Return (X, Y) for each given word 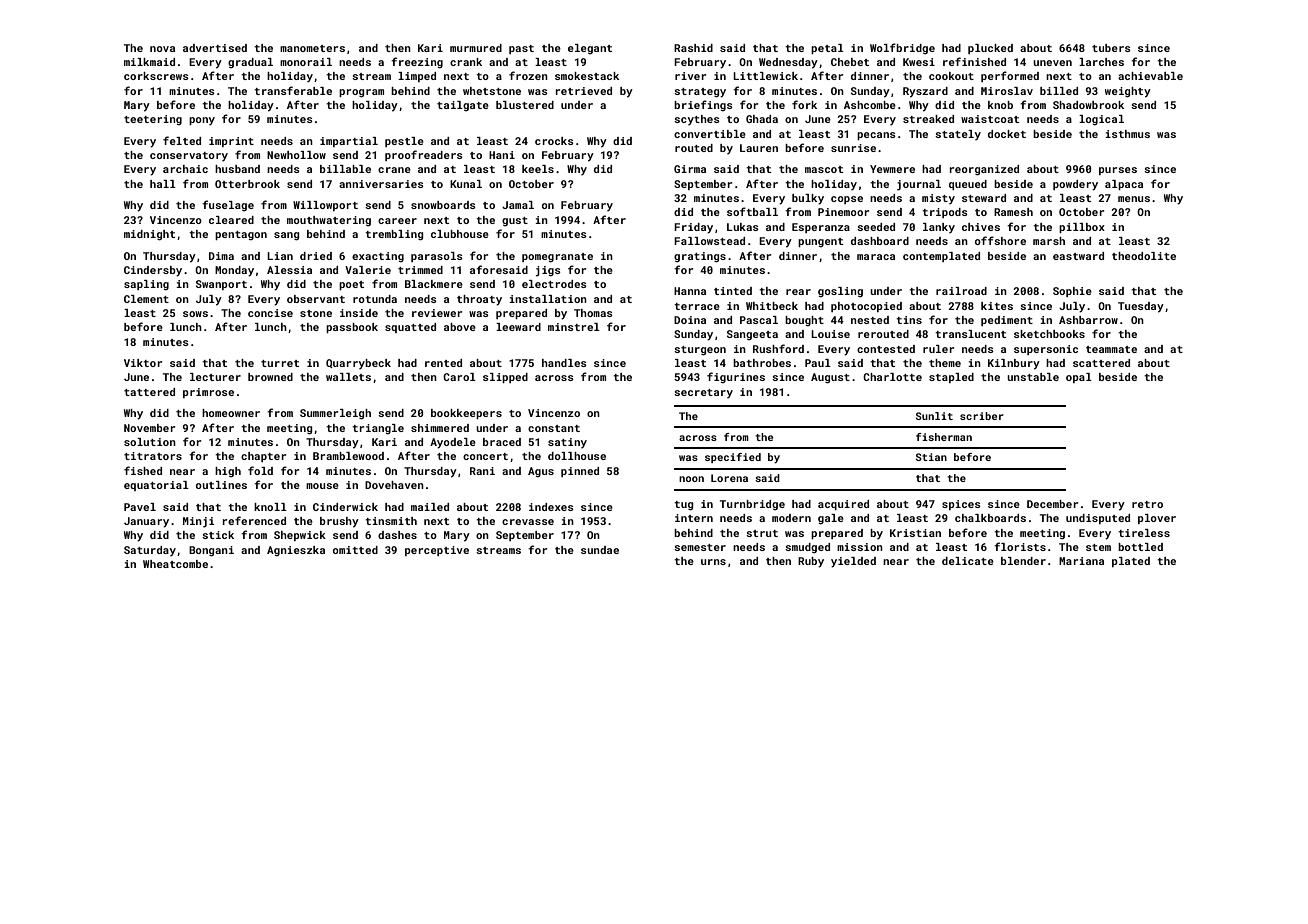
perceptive (437, 551)
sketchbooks (1049, 334)
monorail (306, 62)
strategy (700, 93)
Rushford (778, 348)
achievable (1150, 76)
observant (316, 299)
